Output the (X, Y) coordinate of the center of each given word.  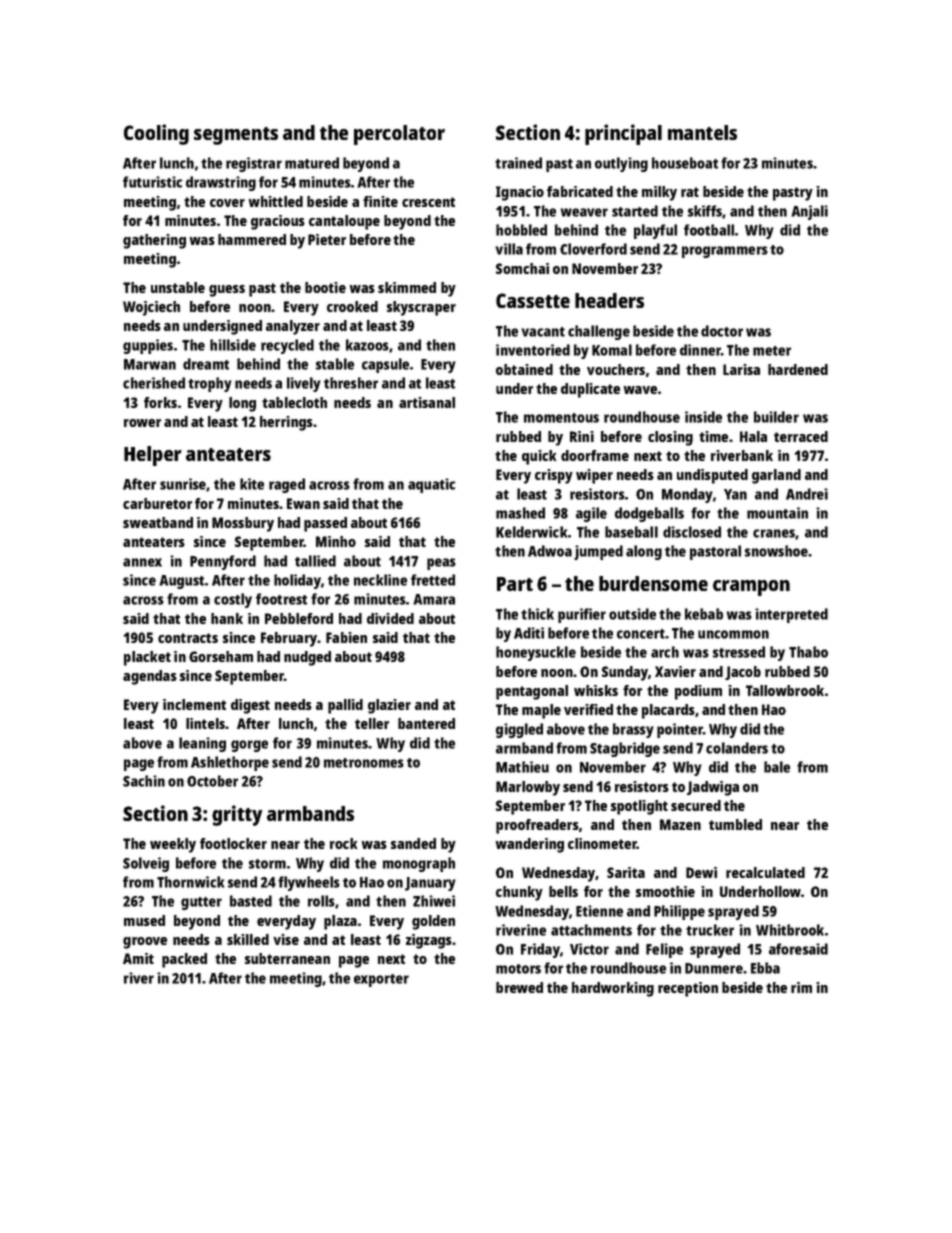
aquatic (432, 485)
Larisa (741, 369)
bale (777, 767)
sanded (413, 843)
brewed (519, 987)
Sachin (144, 781)
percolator (399, 135)
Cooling (156, 134)
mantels (702, 132)
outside (632, 614)
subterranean (287, 958)
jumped (598, 552)
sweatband (158, 522)
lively (304, 384)
